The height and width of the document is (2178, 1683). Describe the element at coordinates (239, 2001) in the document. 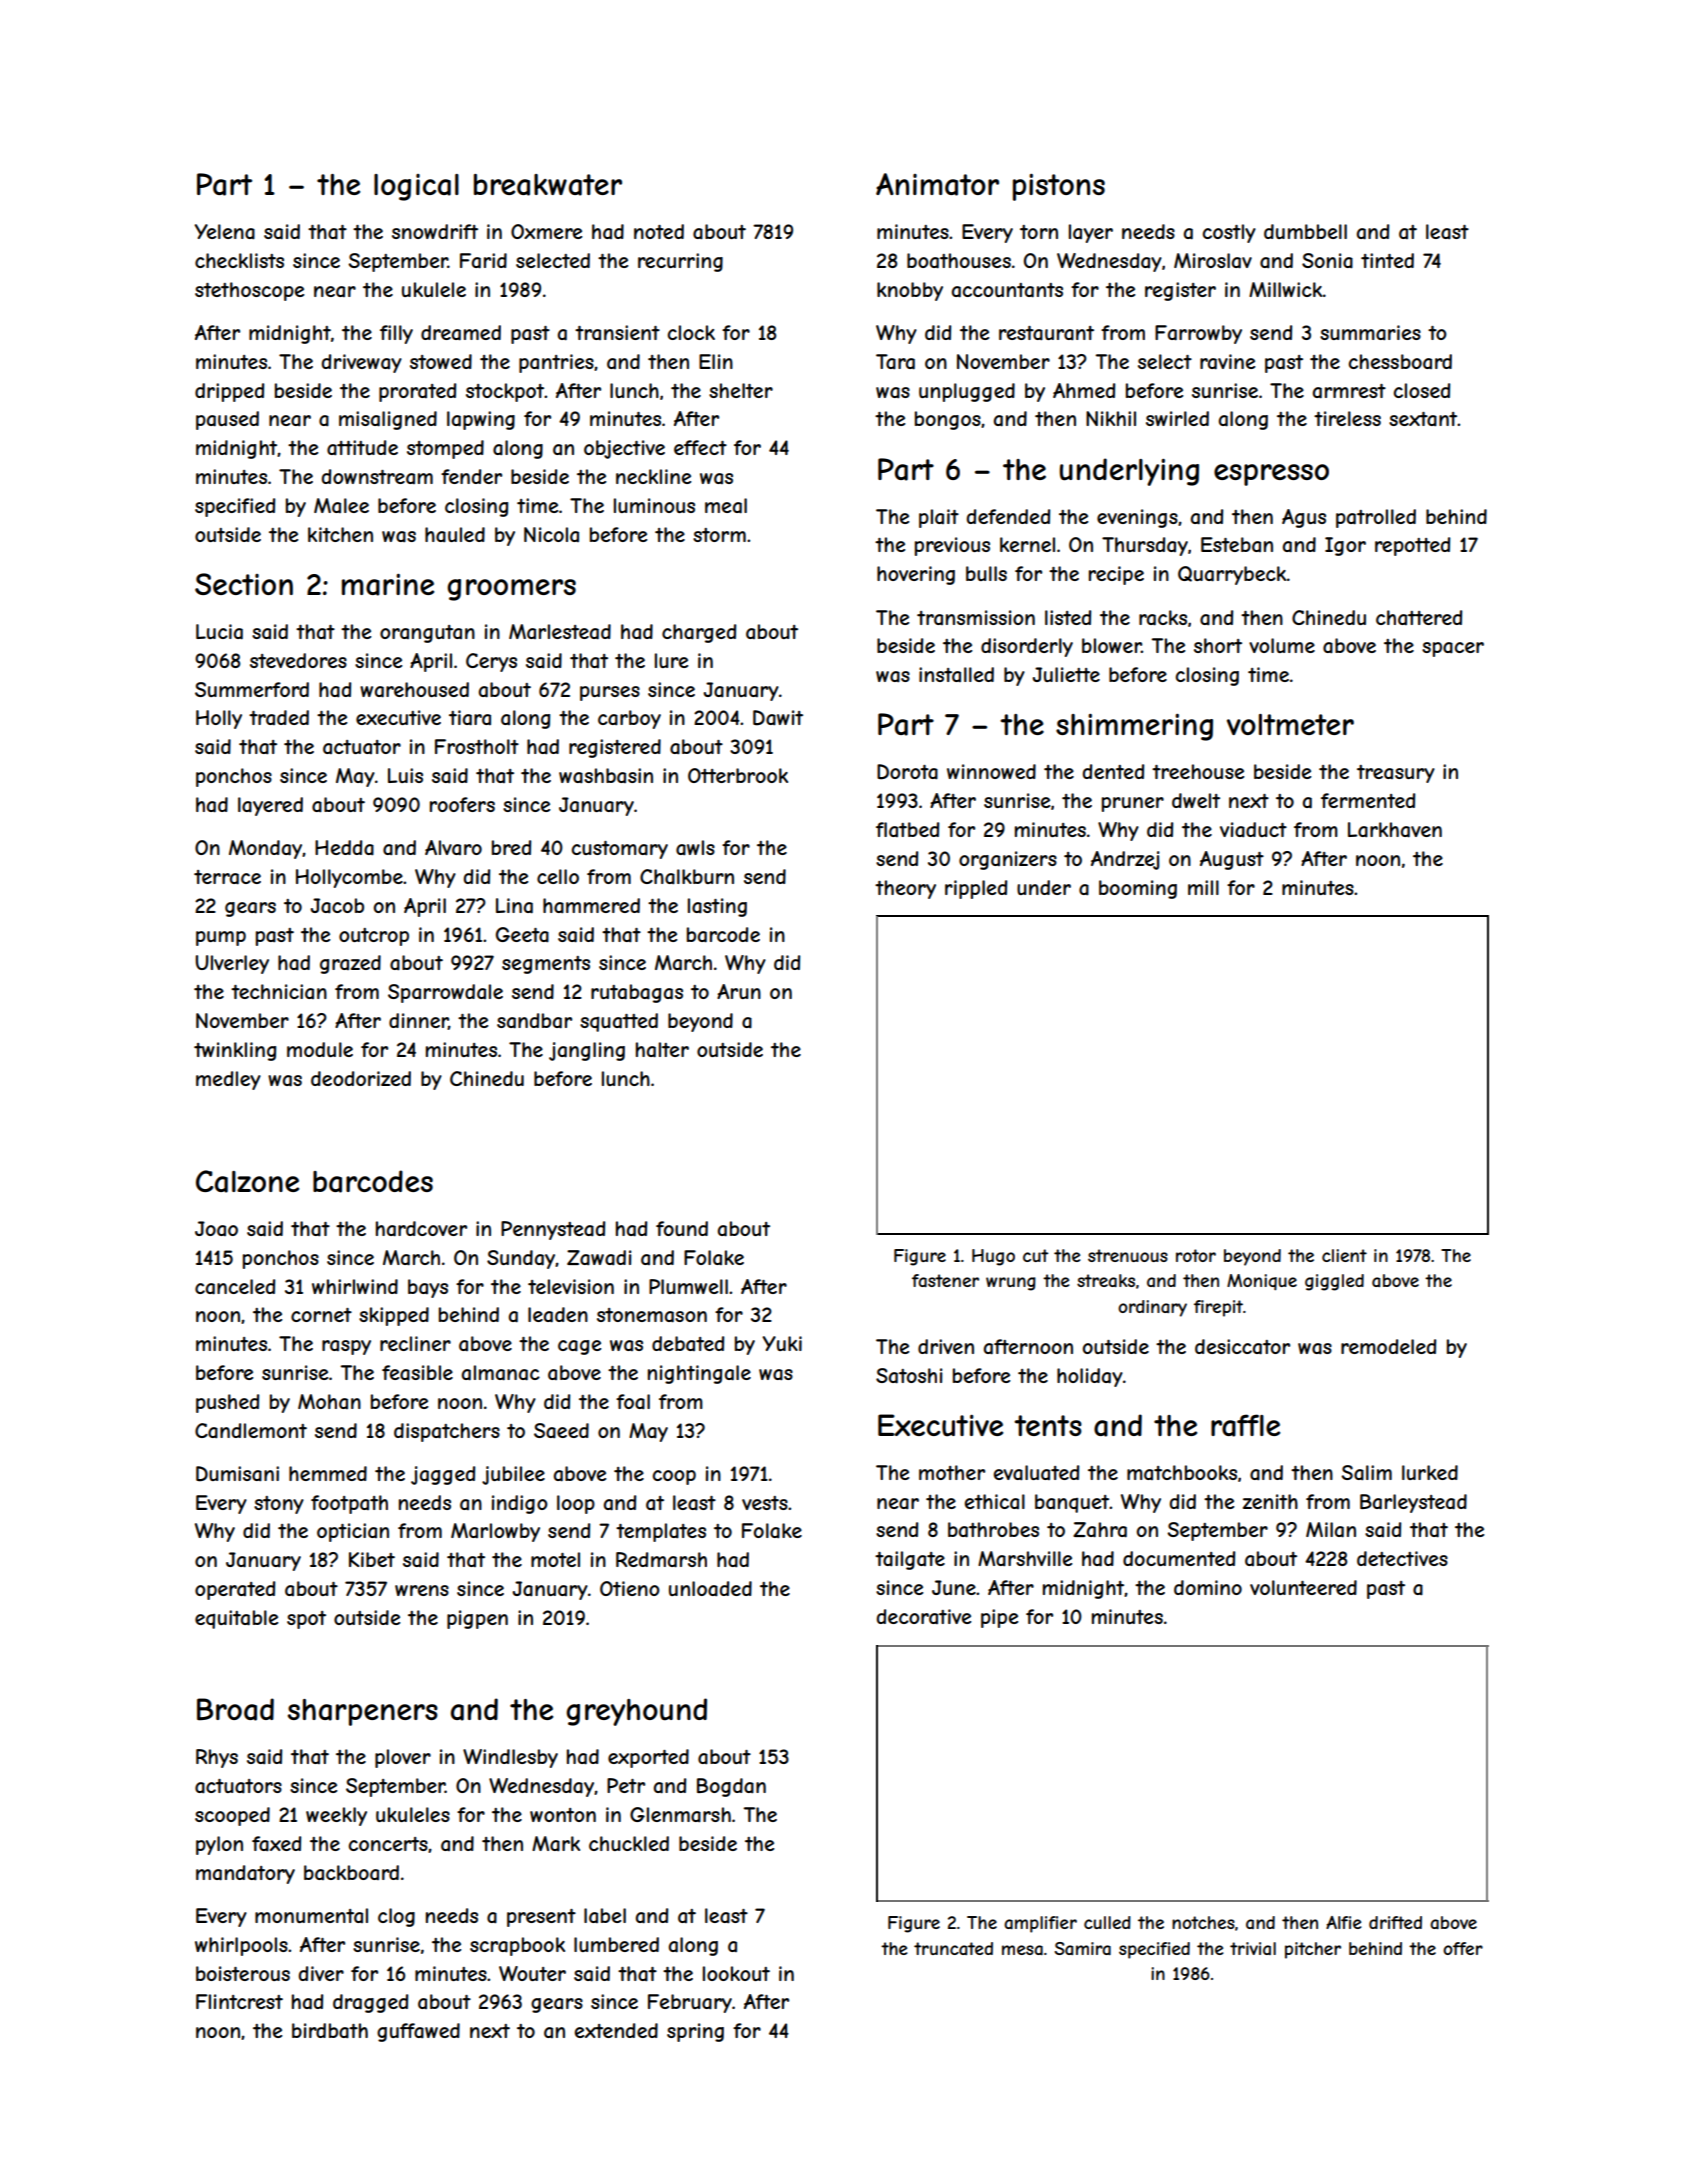

I see `Flintcrest` at that location.
